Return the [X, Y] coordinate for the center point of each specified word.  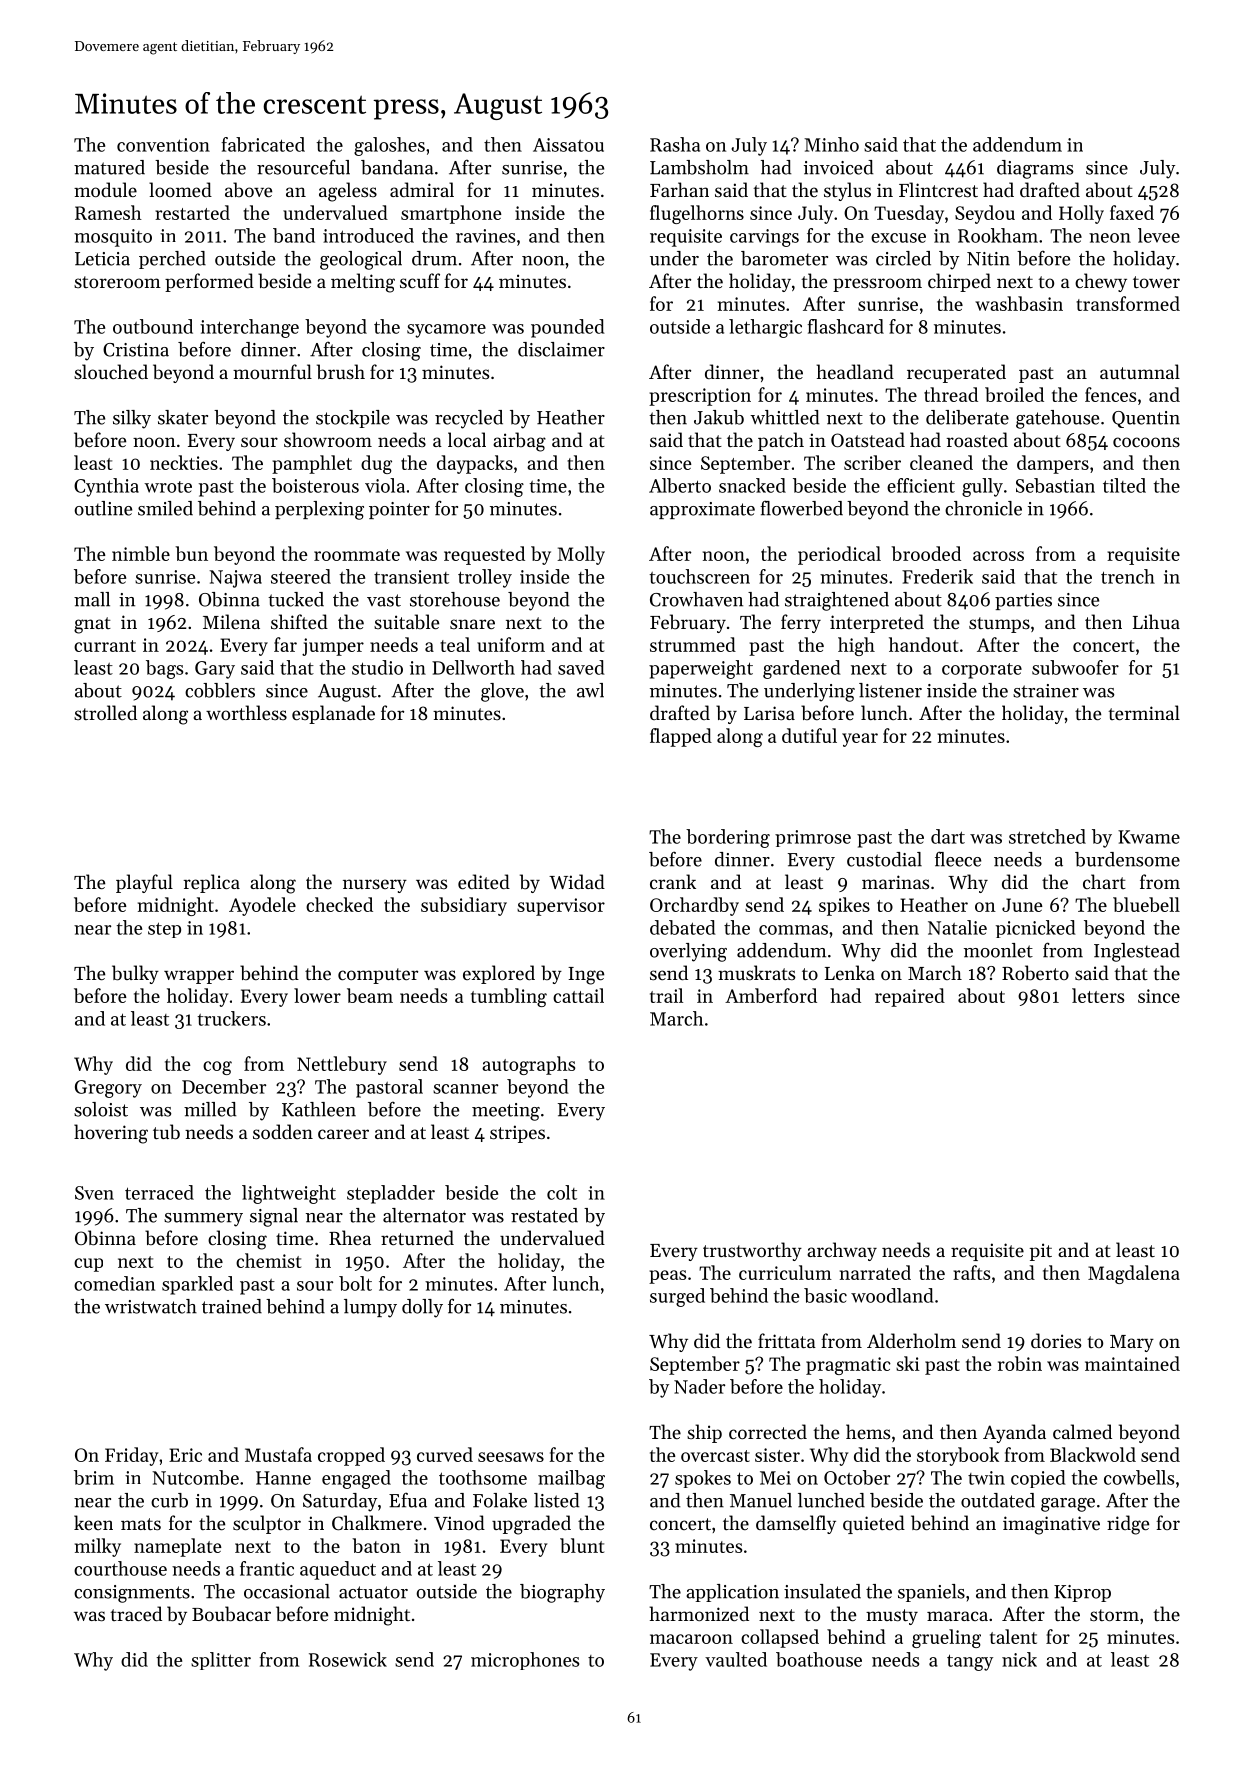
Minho [831, 144]
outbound [153, 326]
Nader [699, 1386]
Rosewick [348, 1659]
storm [1114, 1615]
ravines [485, 236]
